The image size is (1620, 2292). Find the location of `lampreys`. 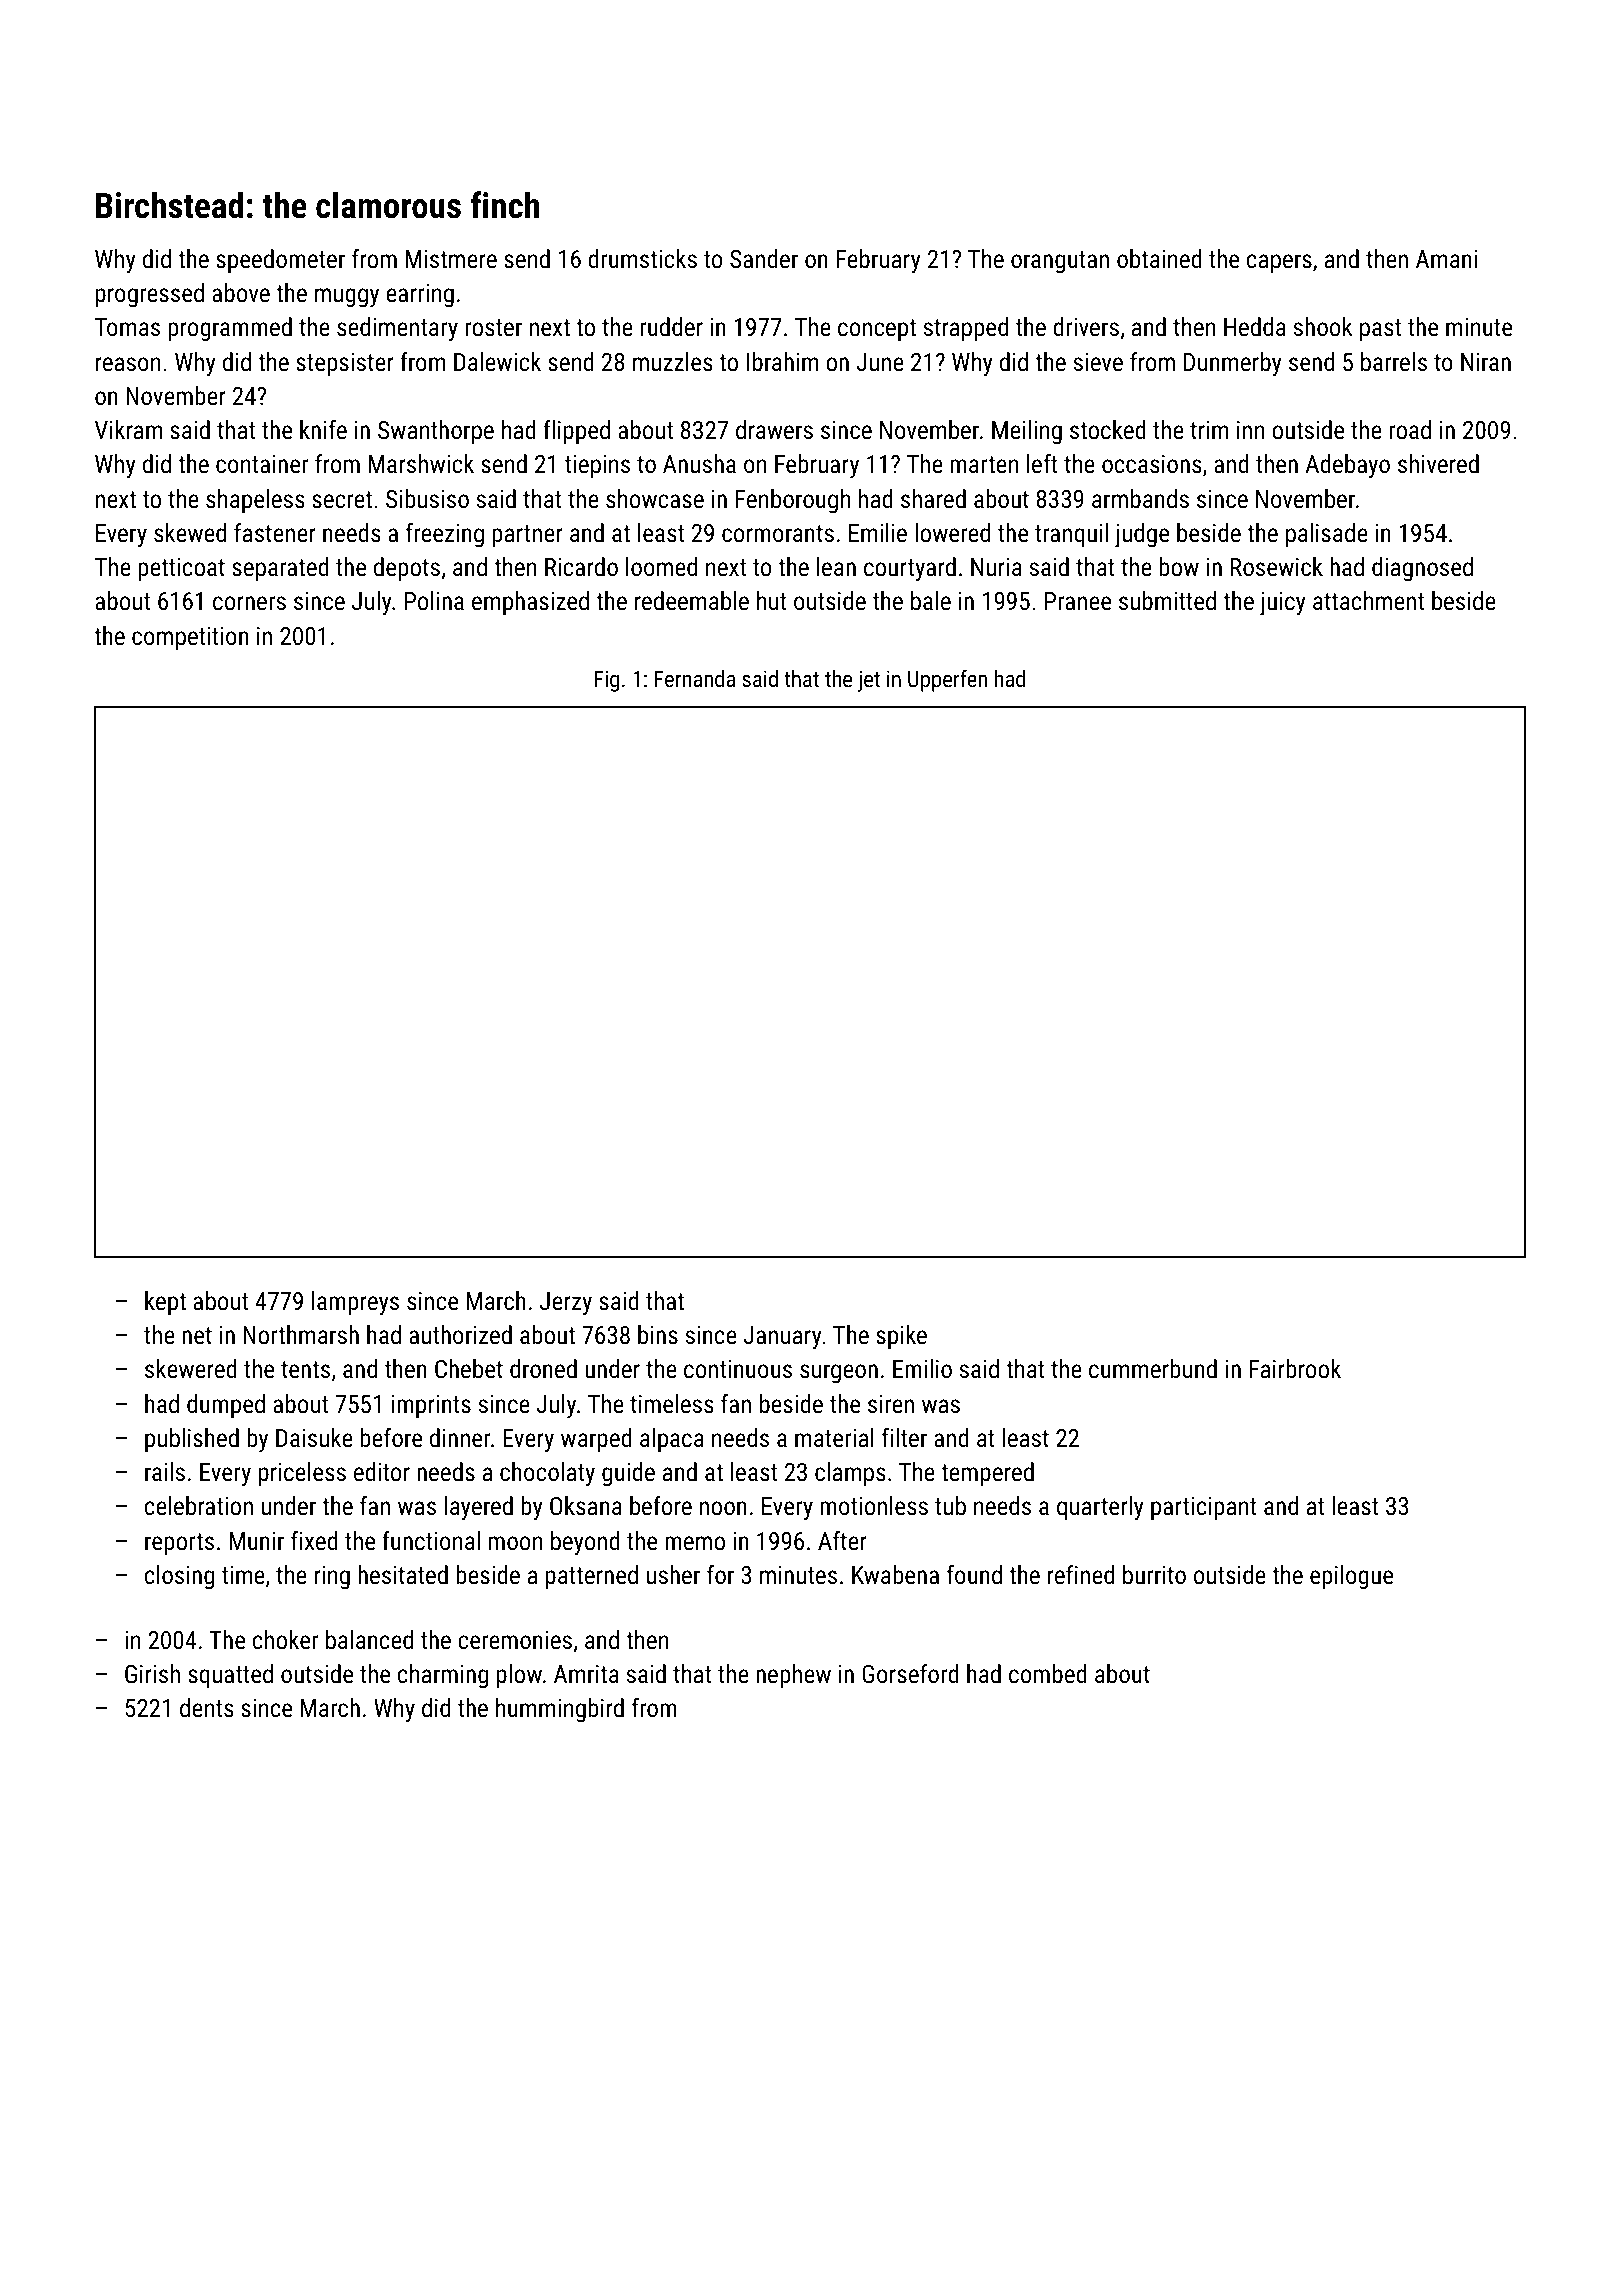

lampreys is located at coordinates (355, 1303).
